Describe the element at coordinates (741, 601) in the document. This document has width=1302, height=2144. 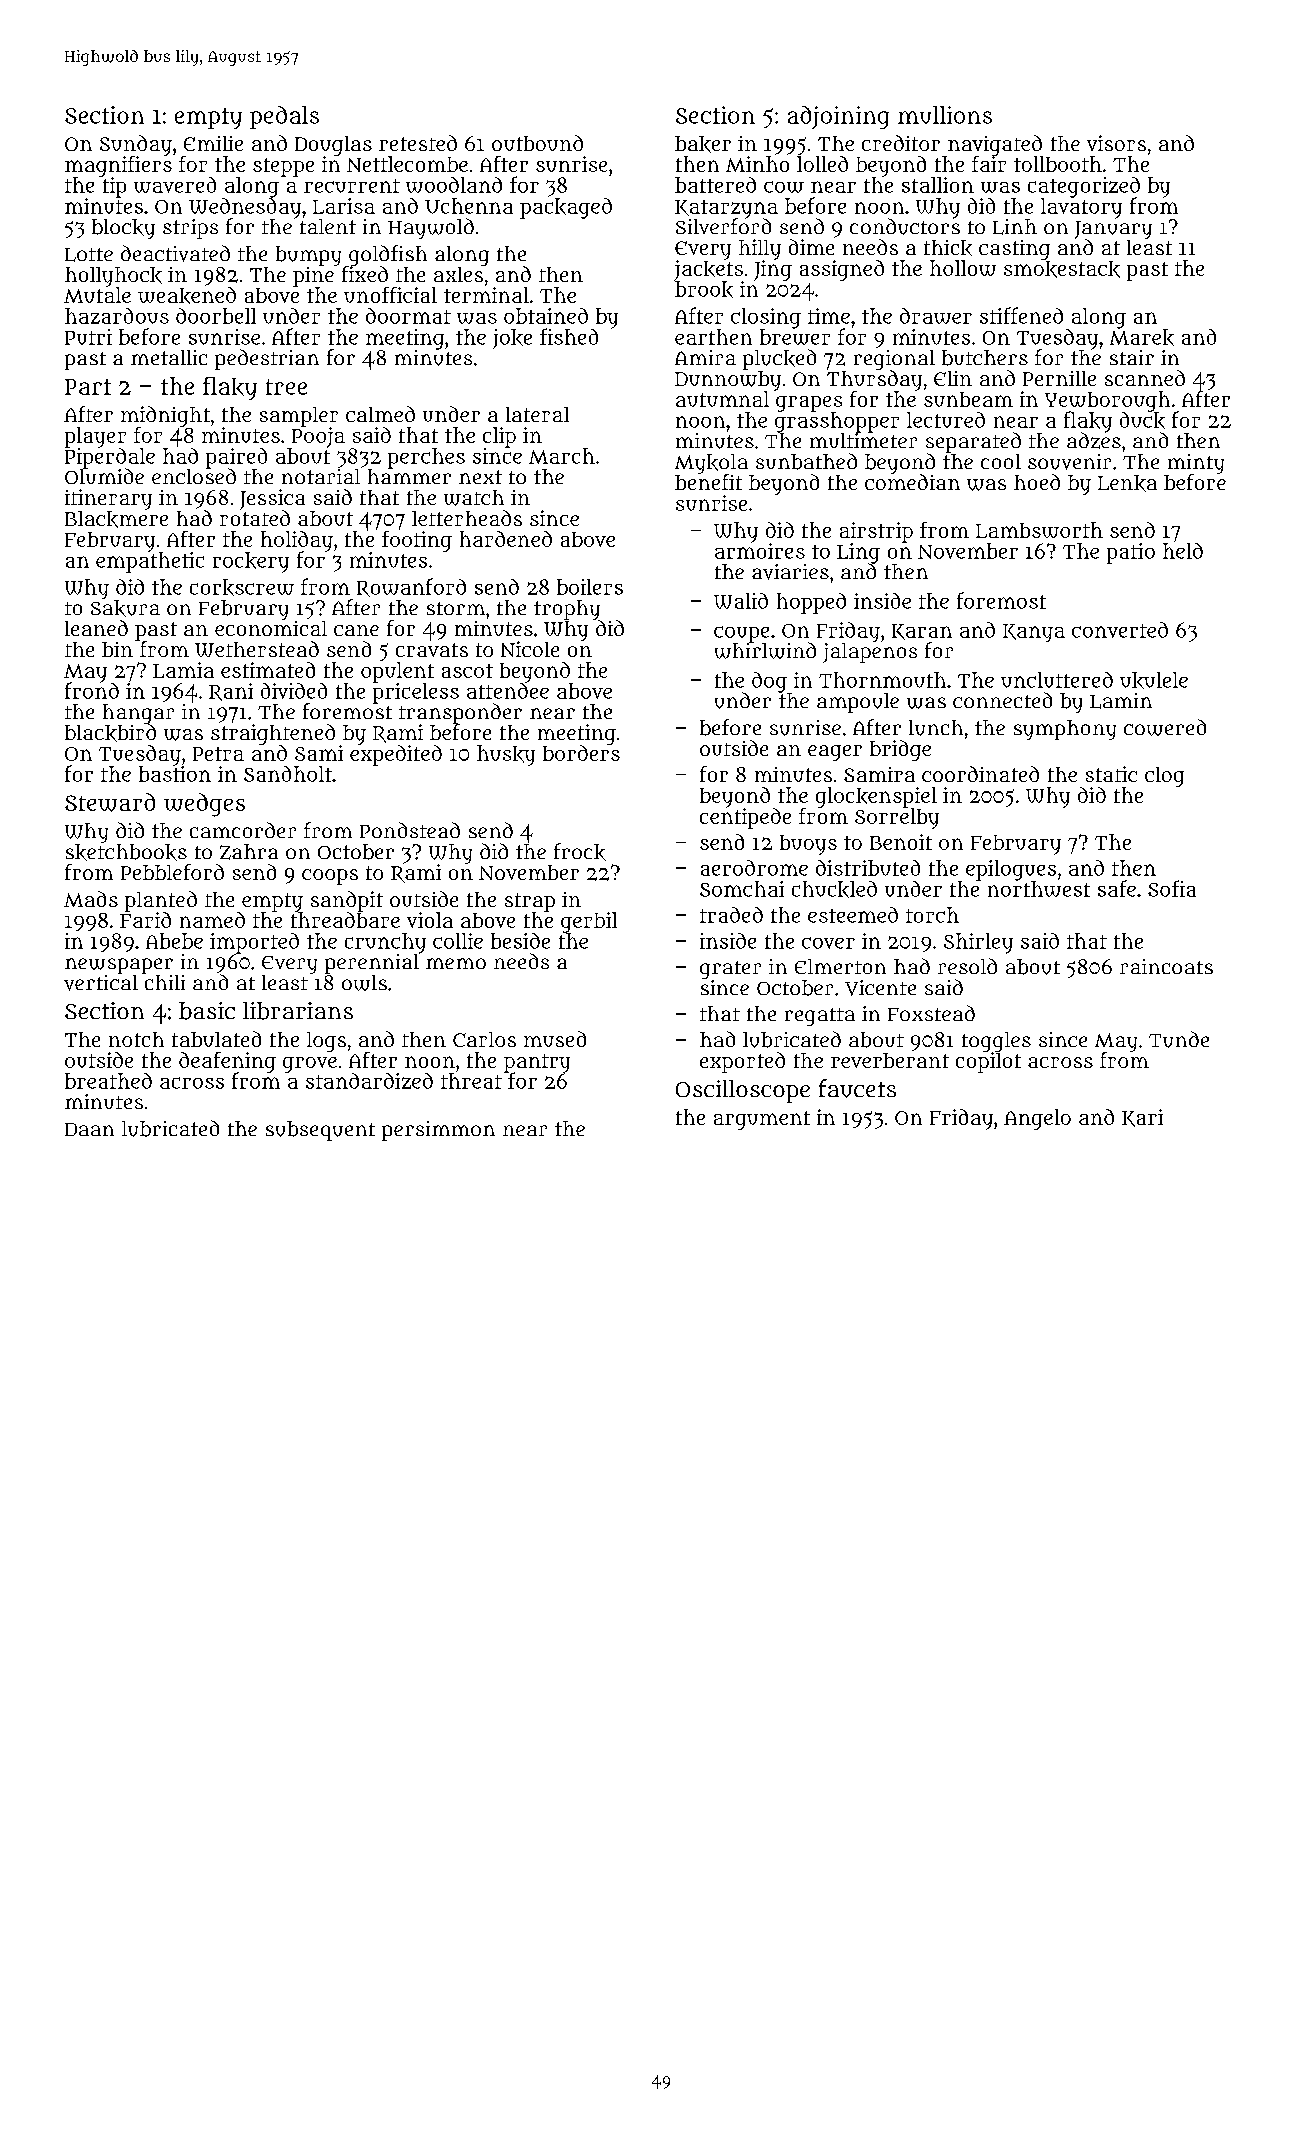
I see `Walid` at that location.
